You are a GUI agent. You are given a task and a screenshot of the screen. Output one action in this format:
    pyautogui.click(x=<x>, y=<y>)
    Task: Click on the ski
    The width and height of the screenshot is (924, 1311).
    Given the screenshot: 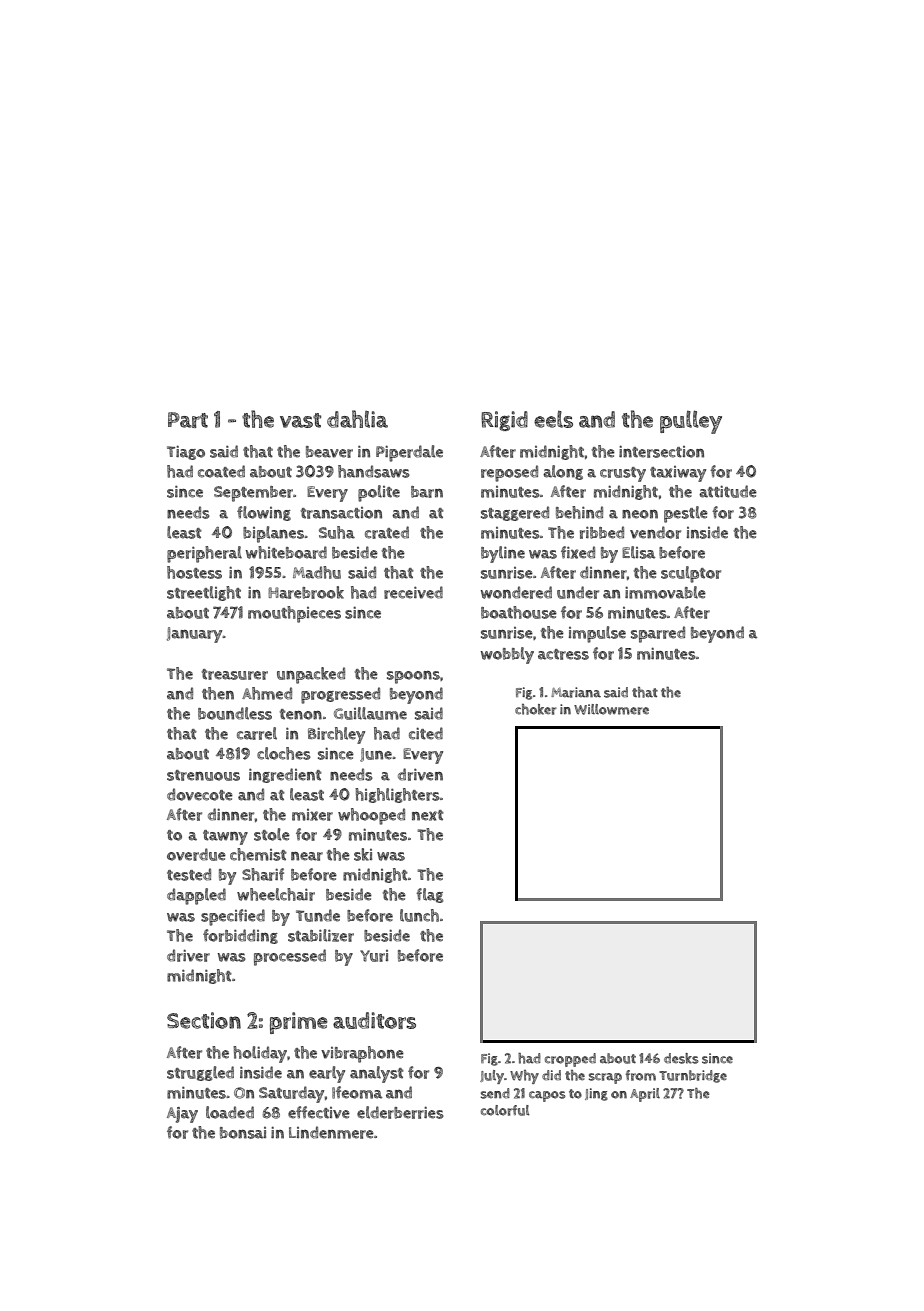 What is the action you would take?
    pyautogui.click(x=363, y=854)
